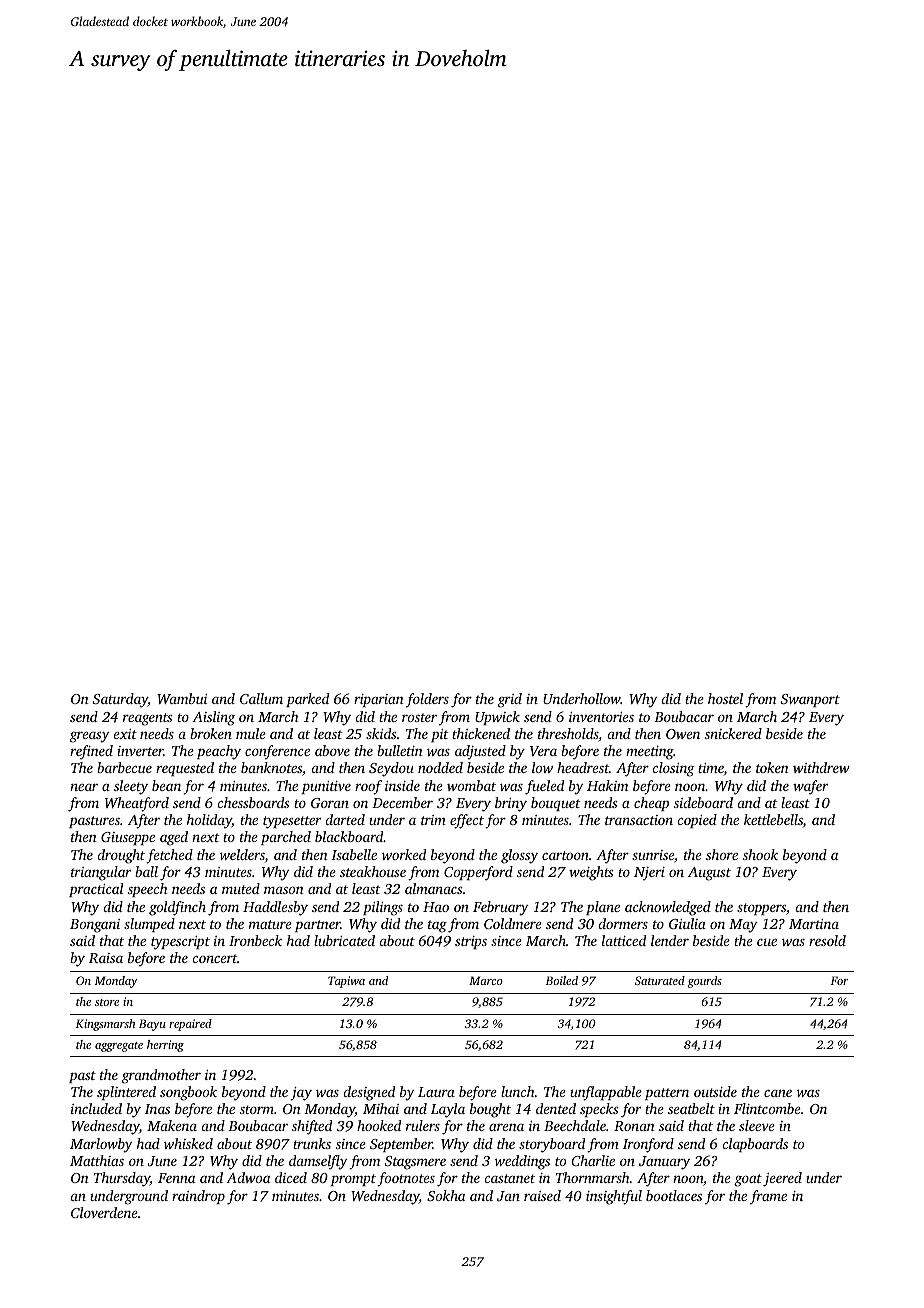 This image has width=924, height=1308. What do you see at coordinates (761, 909) in the image?
I see `stoppers` at bounding box center [761, 909].
